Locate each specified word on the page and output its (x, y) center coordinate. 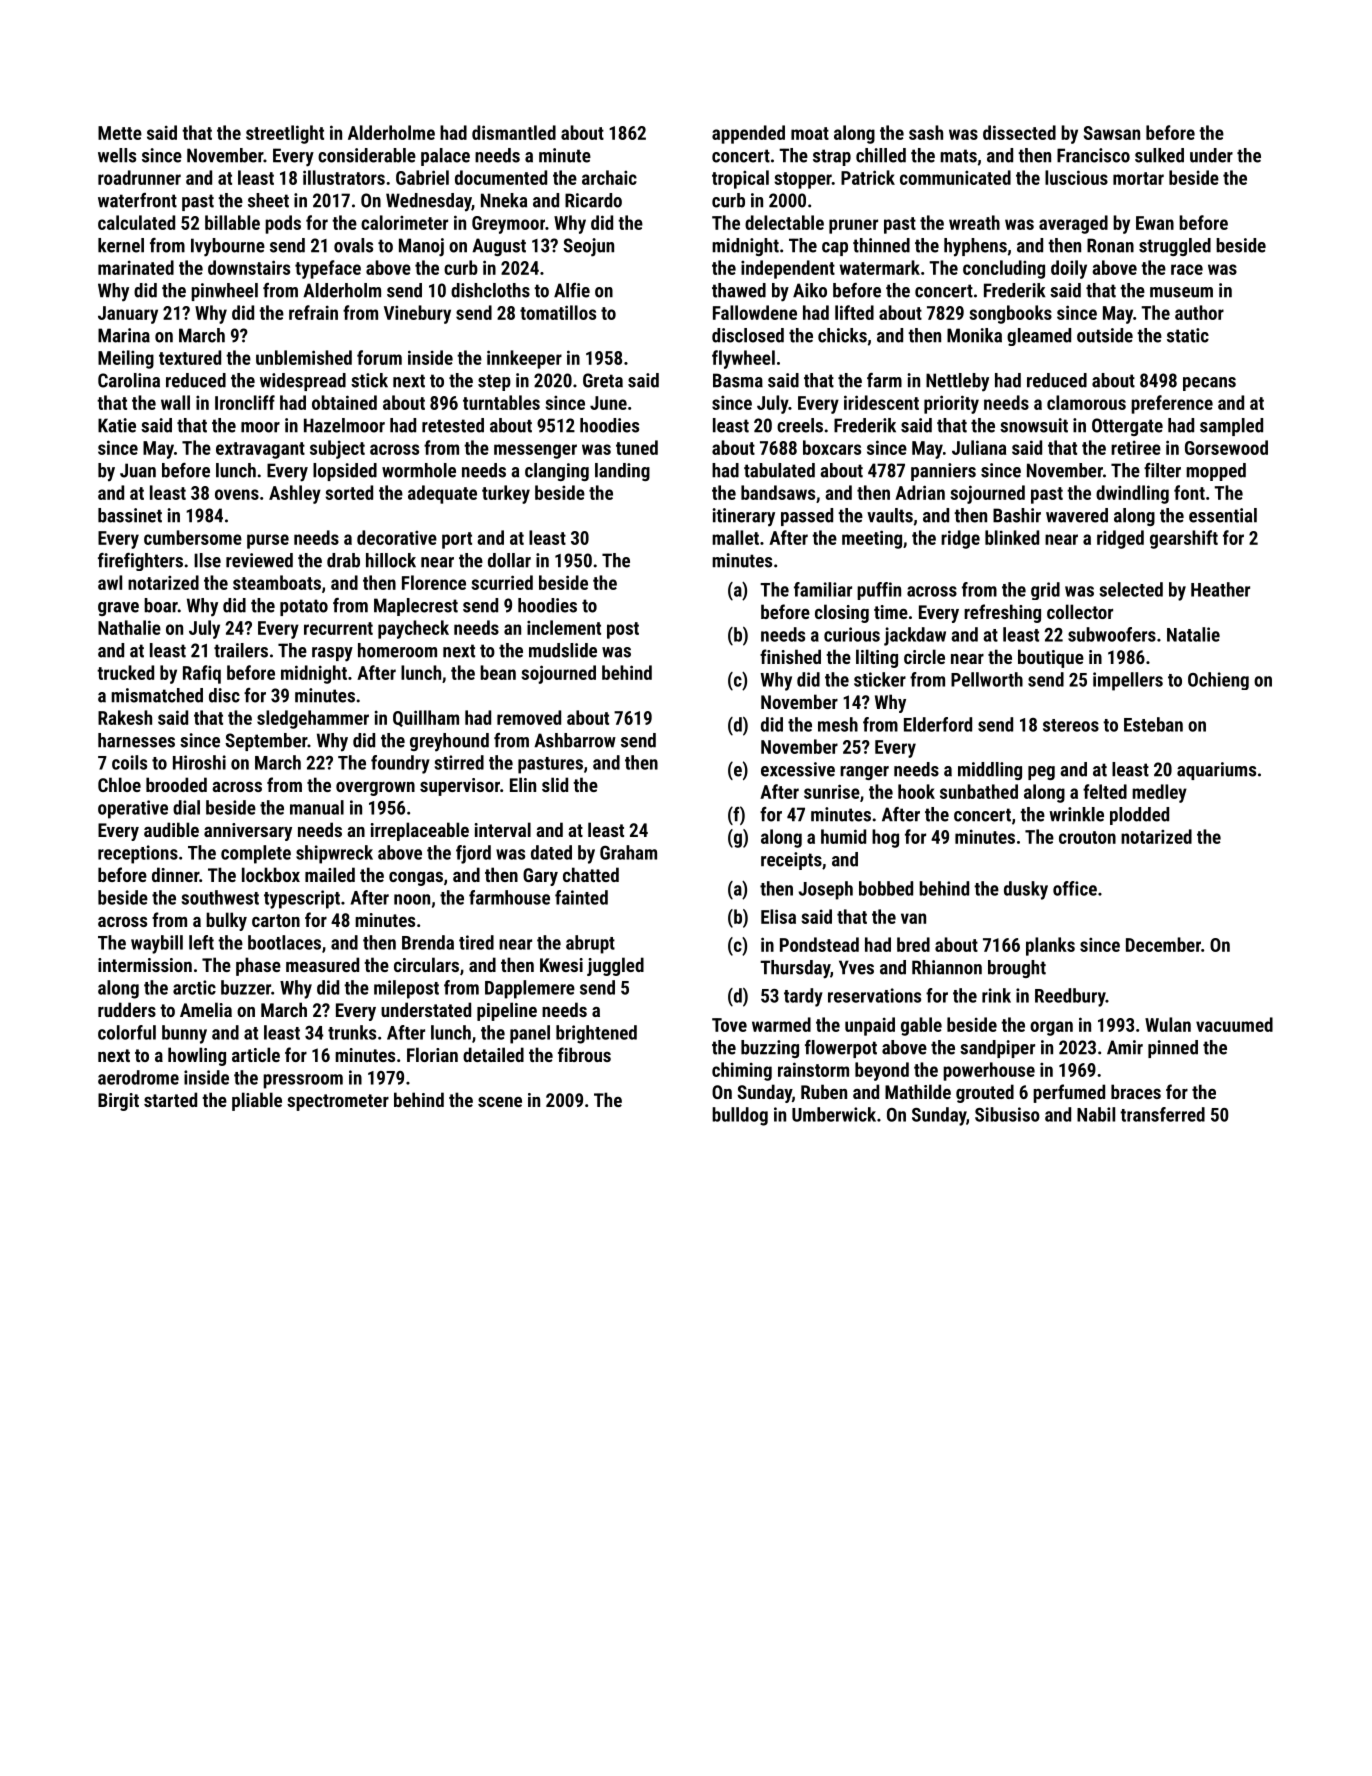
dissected (1019, 132)
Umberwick (834, 1114)
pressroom (303, 1081)
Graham (628, 852)
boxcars (832, 447)
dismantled (514, 132)
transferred (1162, 1114)
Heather (1220, 589)
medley (1159, 793)
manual (317, 807)
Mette (120, 133)
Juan (138, 470)
